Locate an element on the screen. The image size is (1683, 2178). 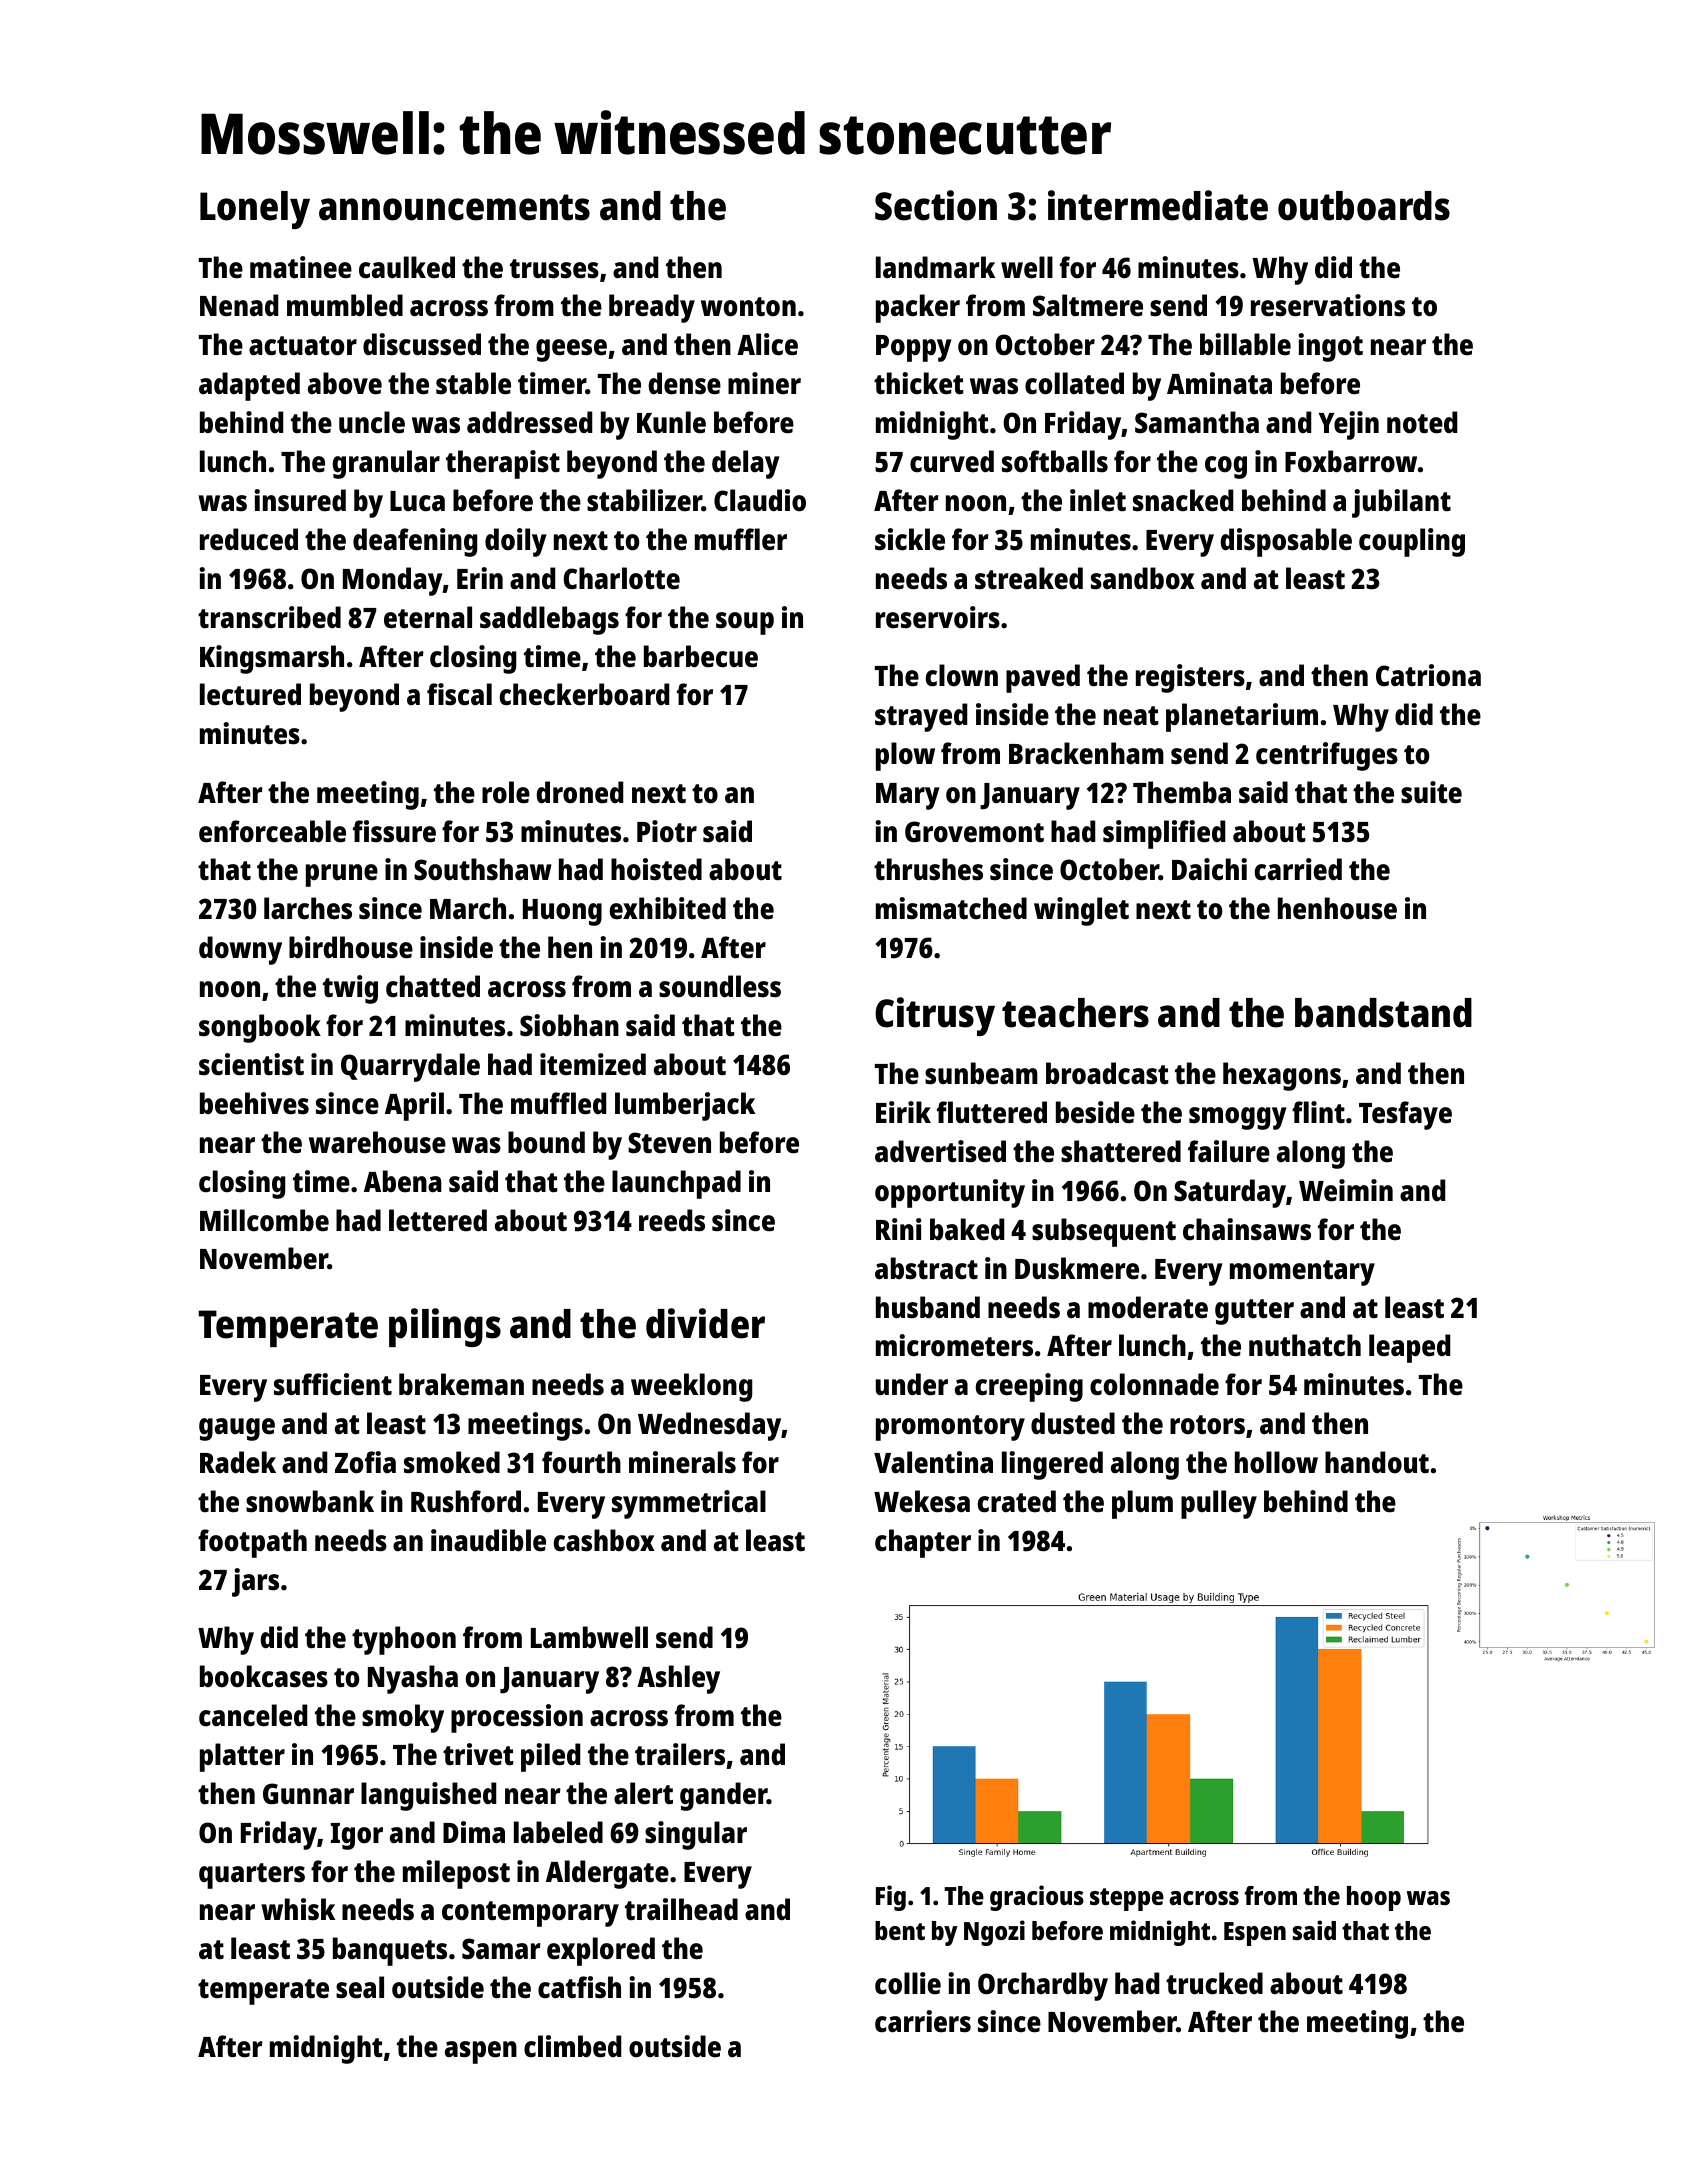
carriers is located at coordinates (923, 2021).
